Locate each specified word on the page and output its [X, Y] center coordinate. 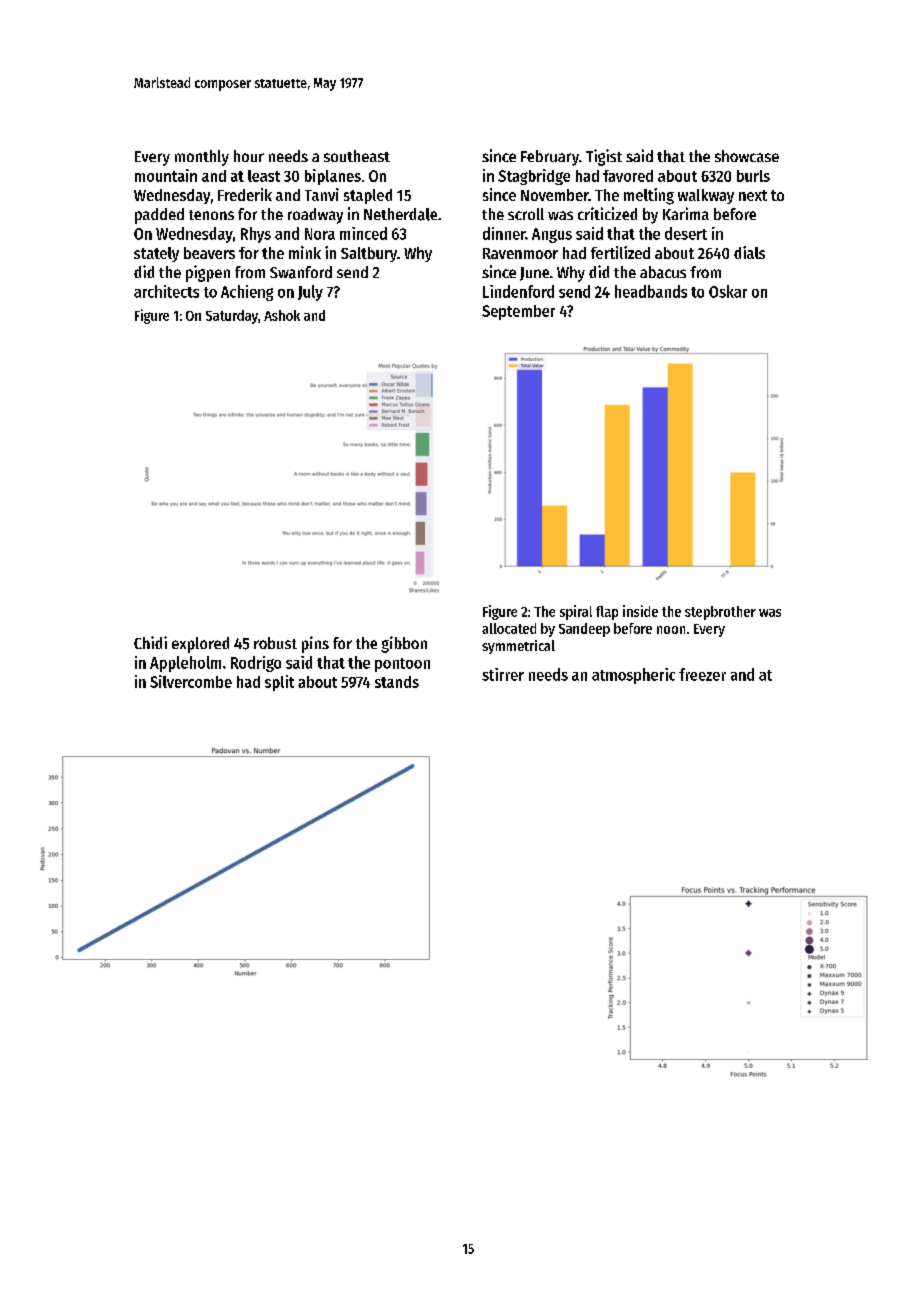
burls [753, 176]
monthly [202, 158]
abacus [663, 272]
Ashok [282, 315]
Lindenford [518, 291]
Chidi [150, 642]
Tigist [604, 157]
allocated [509, 628]
